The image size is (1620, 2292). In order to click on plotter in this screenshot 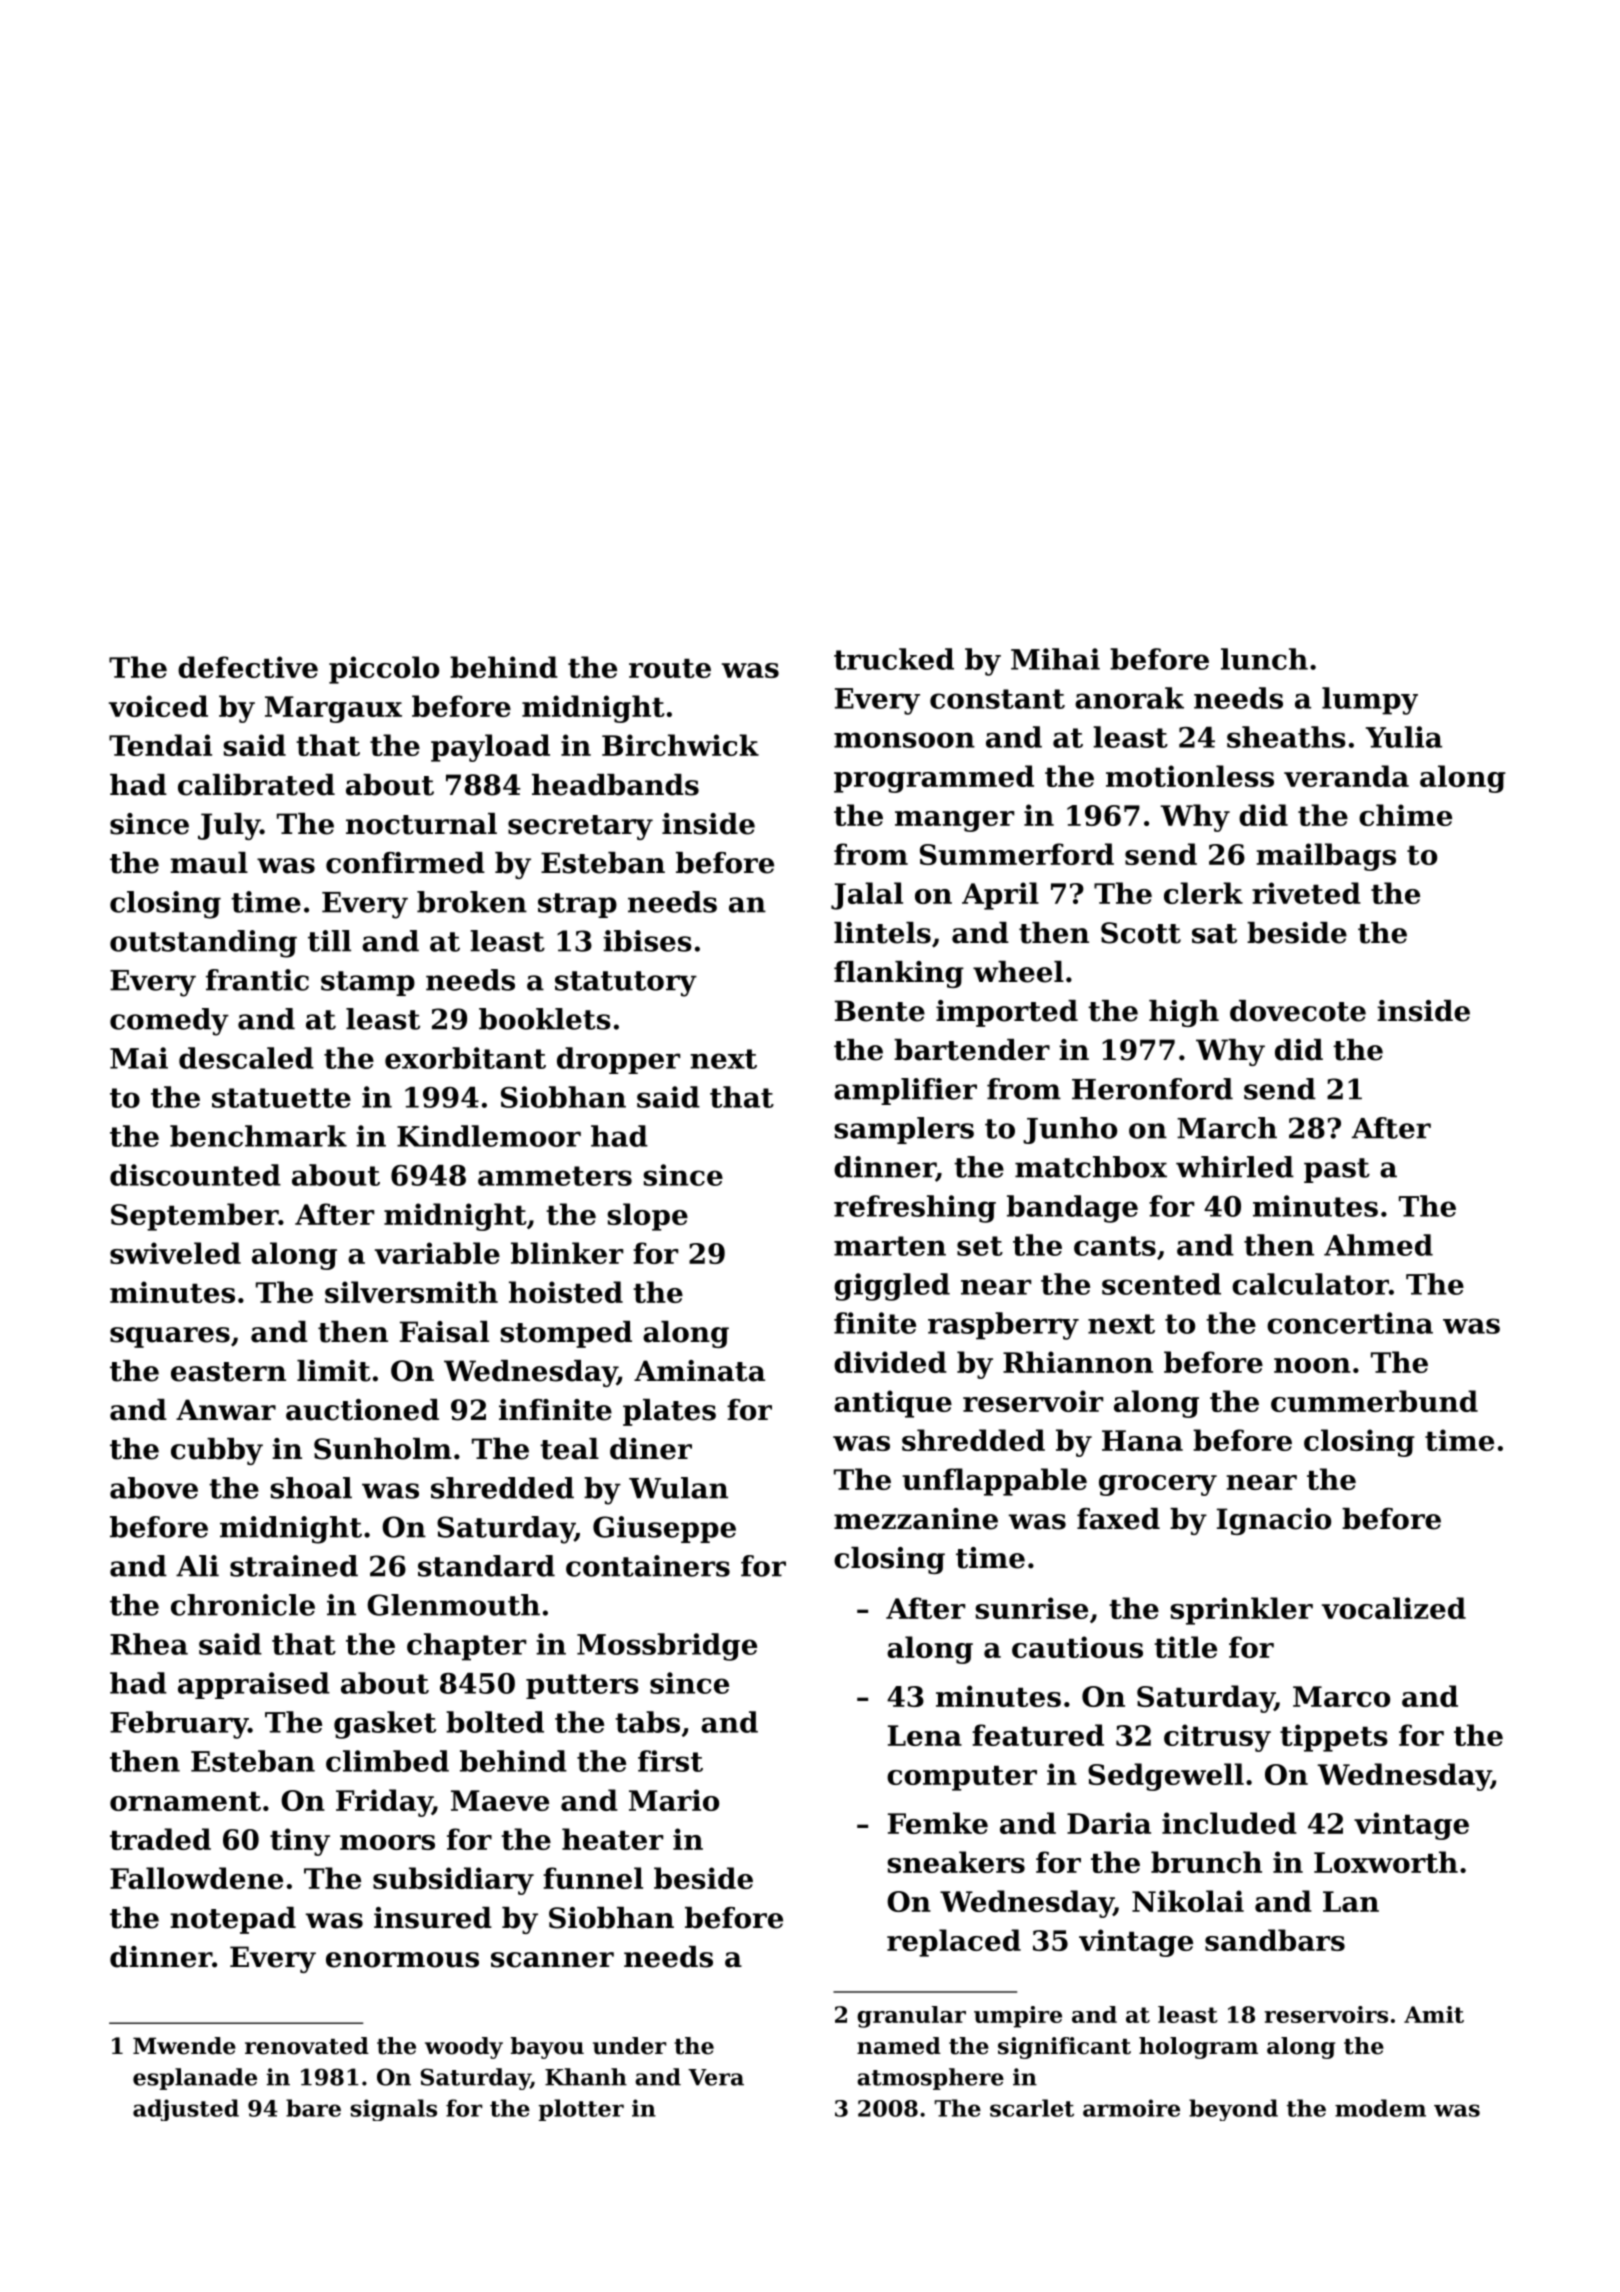, I will do `click(581, 2110)`.
